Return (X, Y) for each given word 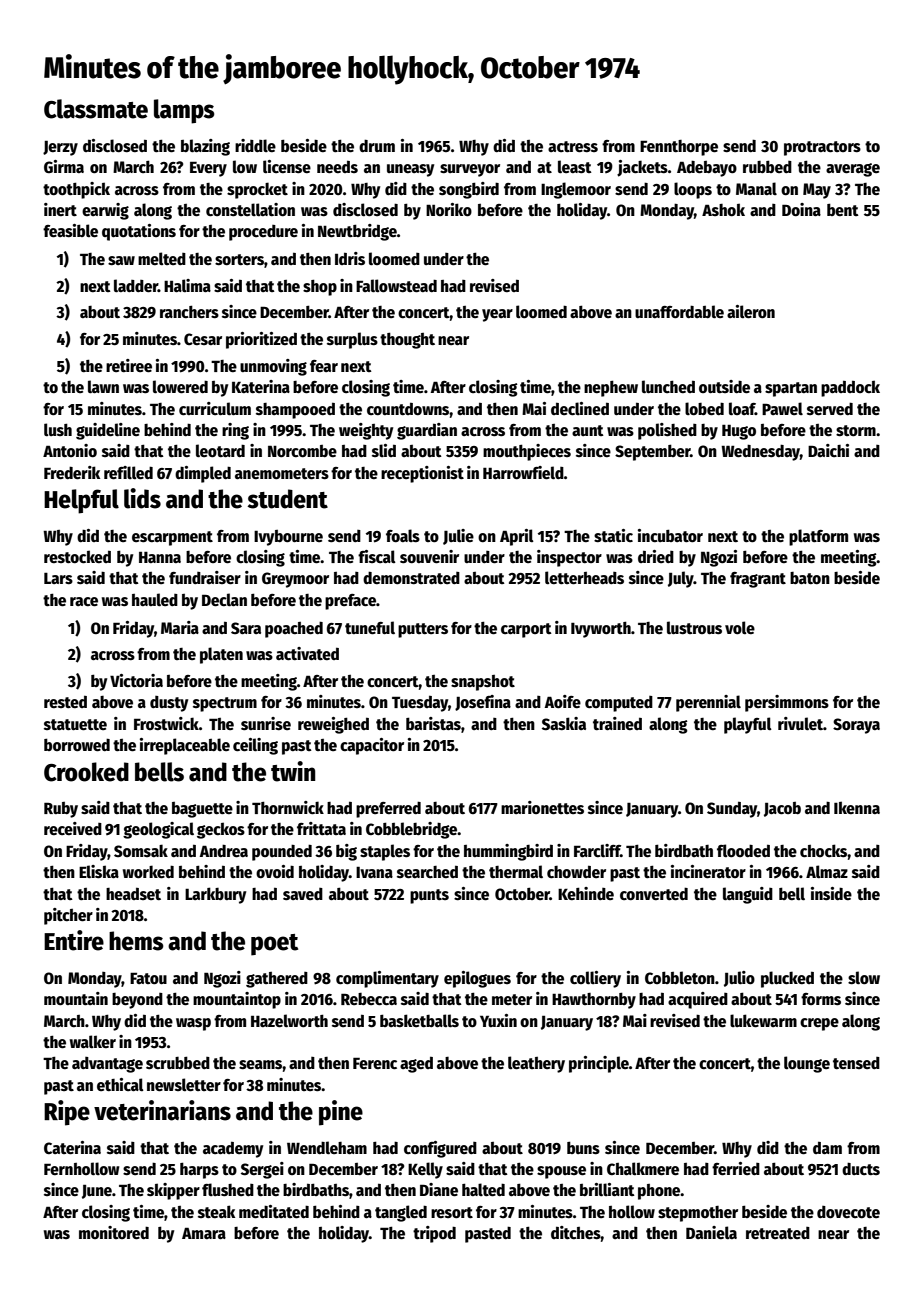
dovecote (848, 1212)
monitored (114, 1233)
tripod (434, 1234)
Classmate (96, 109)
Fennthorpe (679, 148)
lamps (184, 111)
